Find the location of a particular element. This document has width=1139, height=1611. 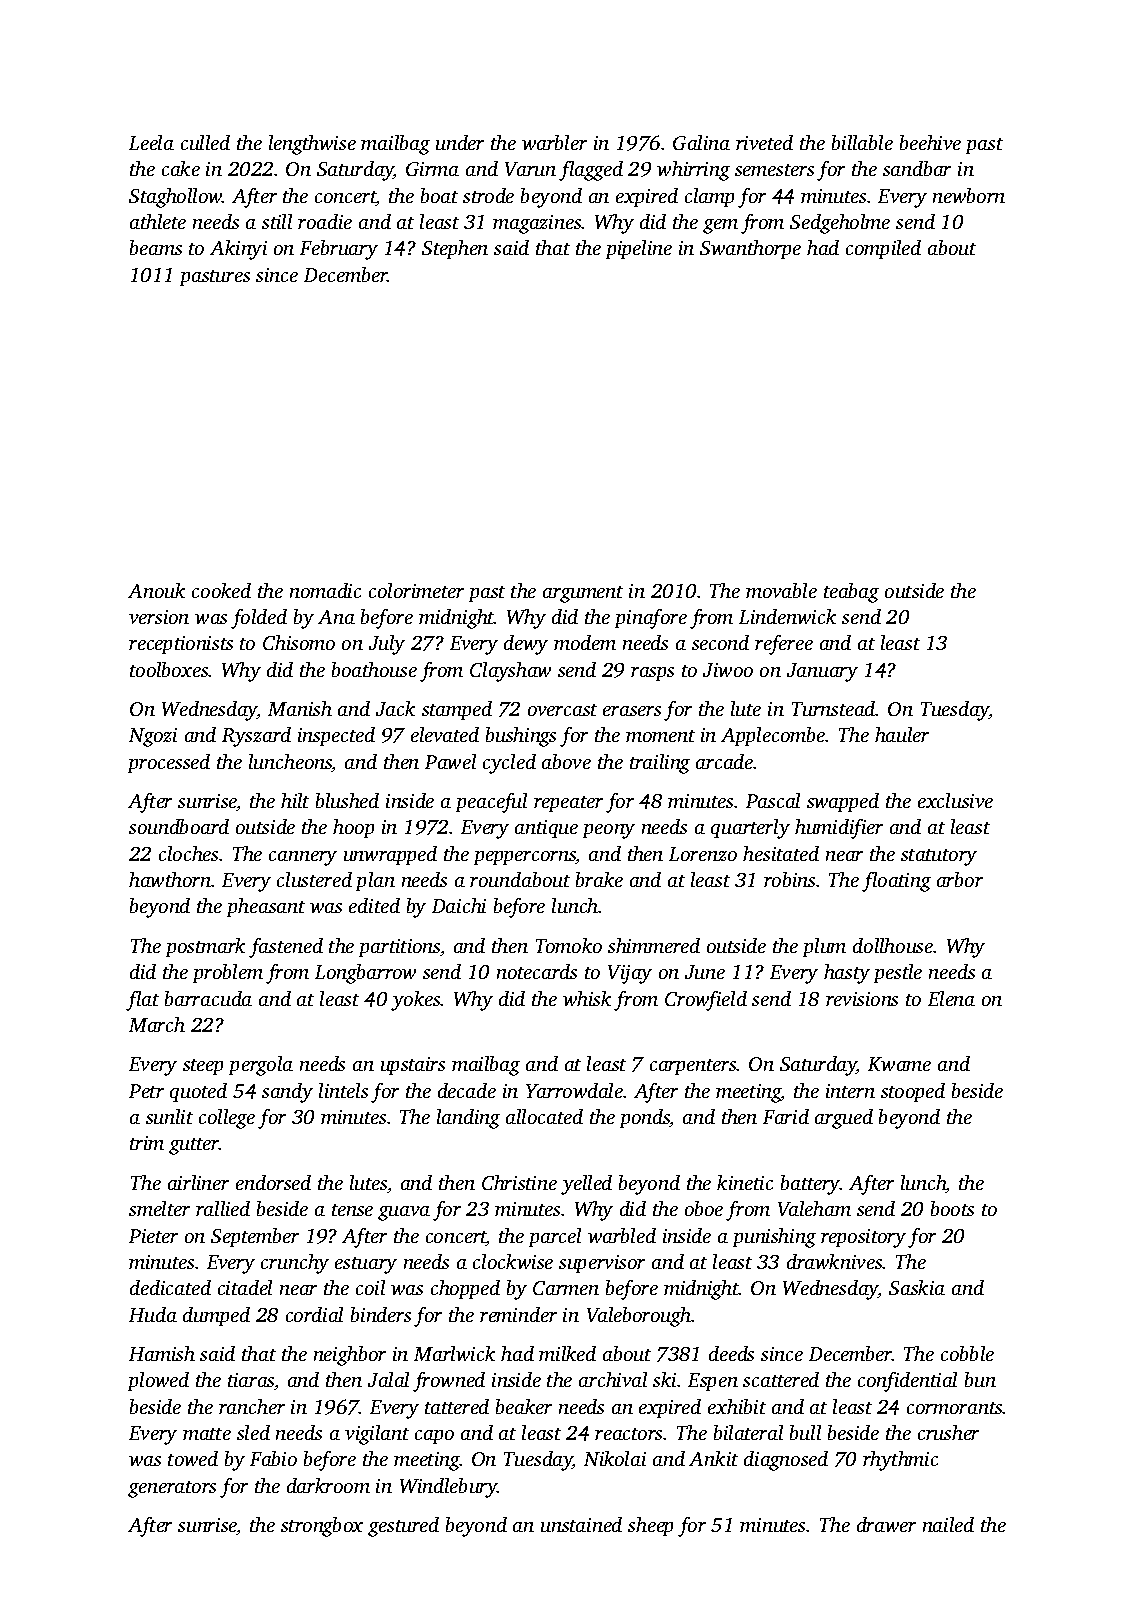

riveted is located at coordinates (764, 142).
